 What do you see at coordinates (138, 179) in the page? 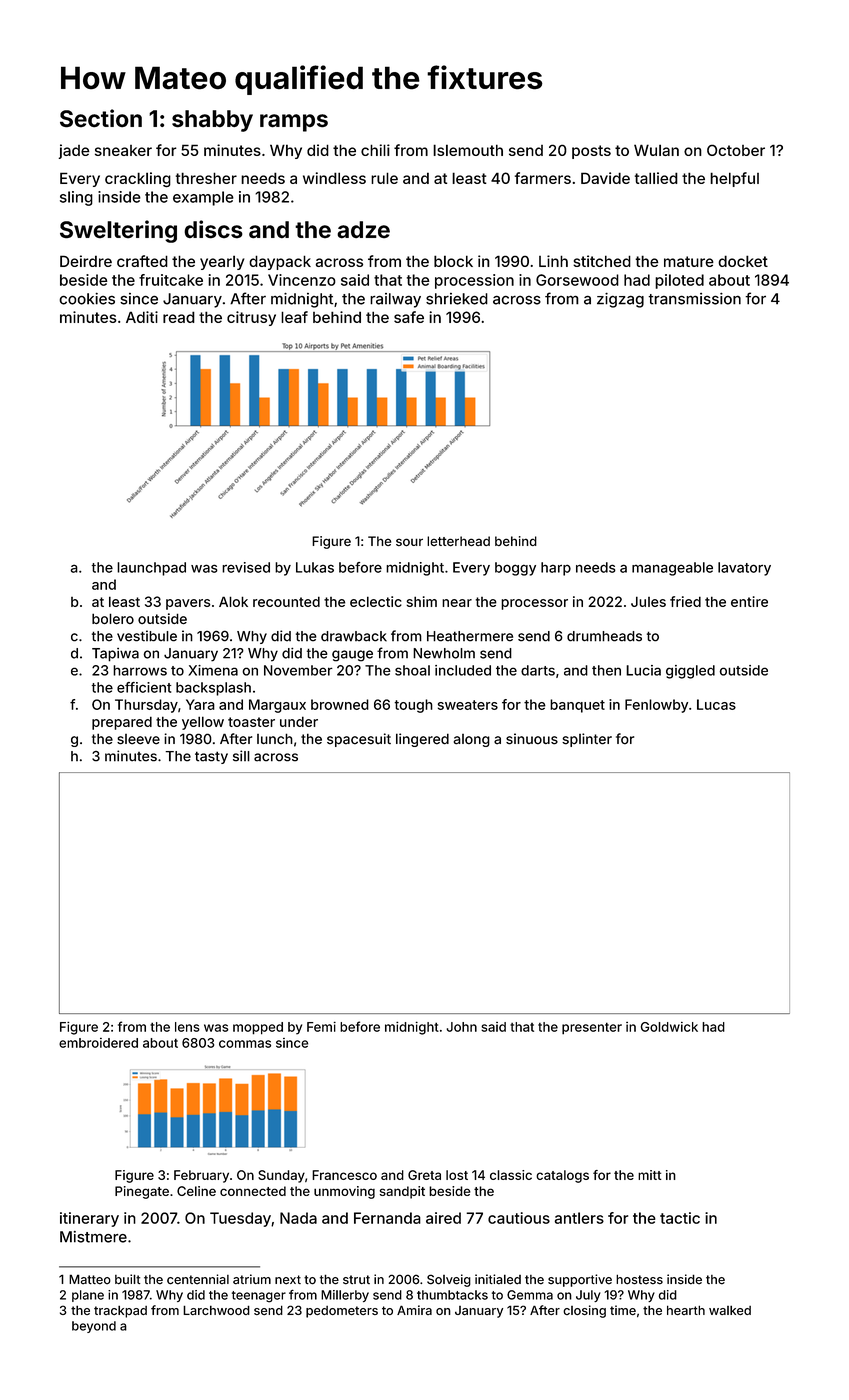
I see `crackling` at bounding box center [138, 179].
